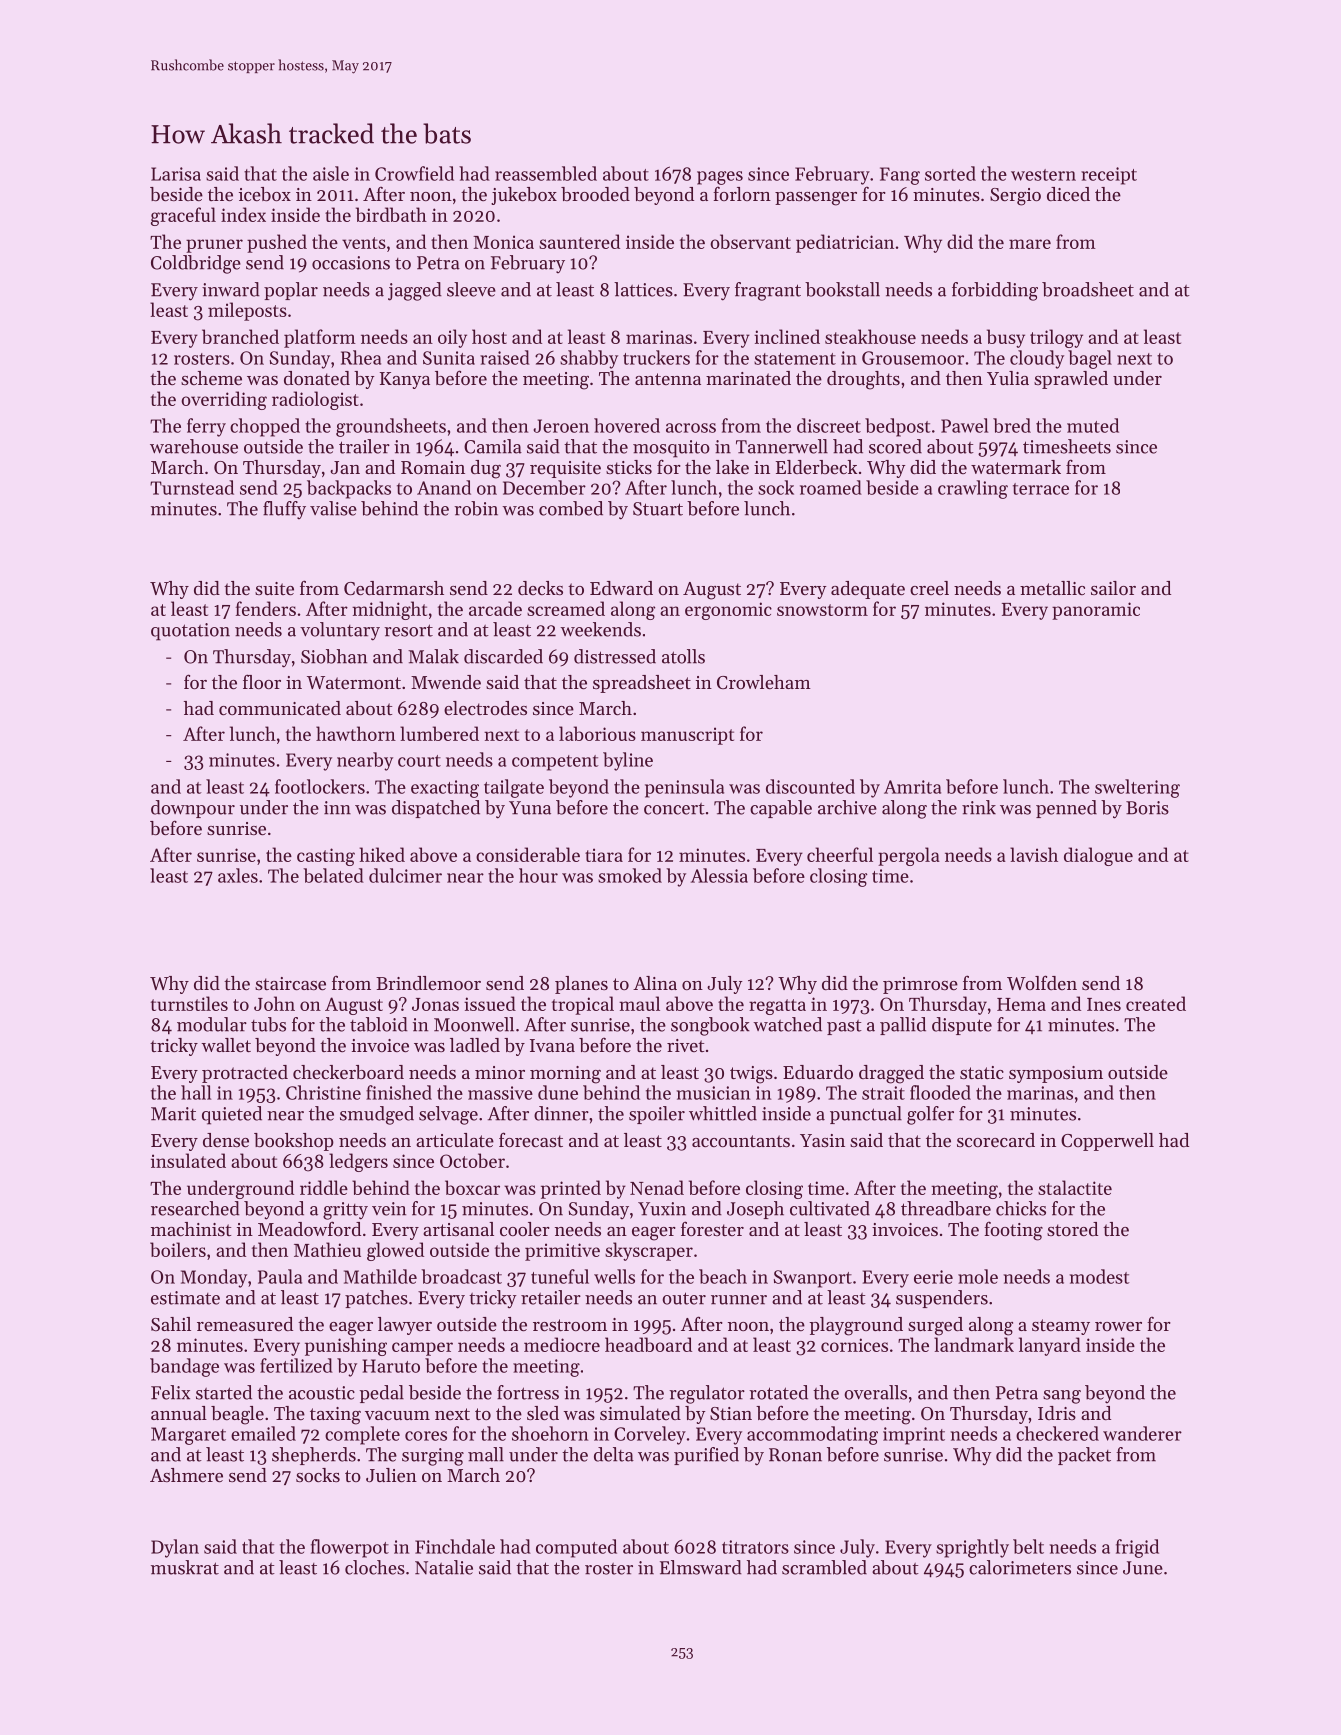  Describe the element at coordinates (189, 1003) in the screenshot. I see `turnstiles` at that location.
